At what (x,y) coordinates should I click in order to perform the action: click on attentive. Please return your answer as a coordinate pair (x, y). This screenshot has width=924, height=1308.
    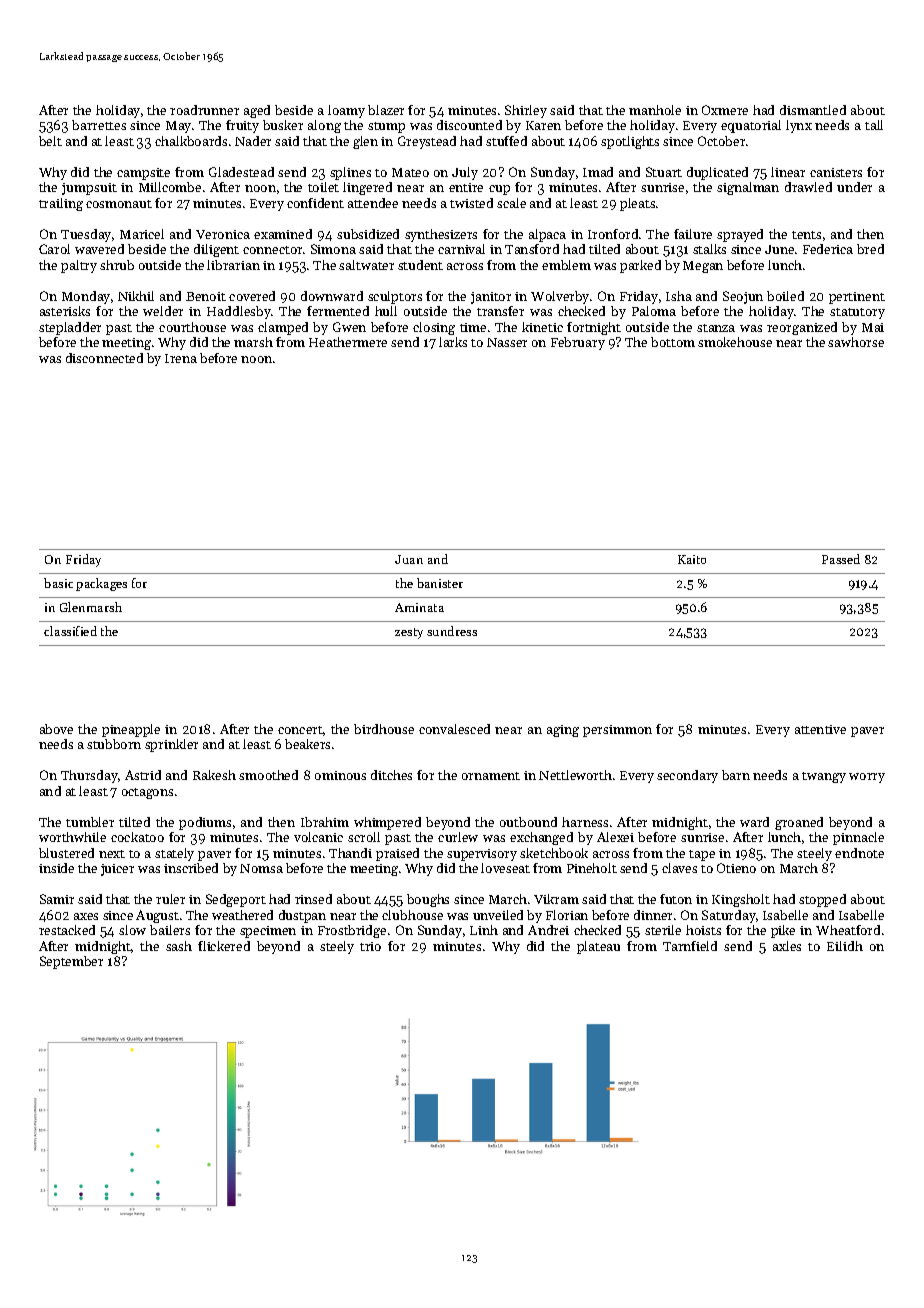
    Looking at the image, I should click on (820, 729).
